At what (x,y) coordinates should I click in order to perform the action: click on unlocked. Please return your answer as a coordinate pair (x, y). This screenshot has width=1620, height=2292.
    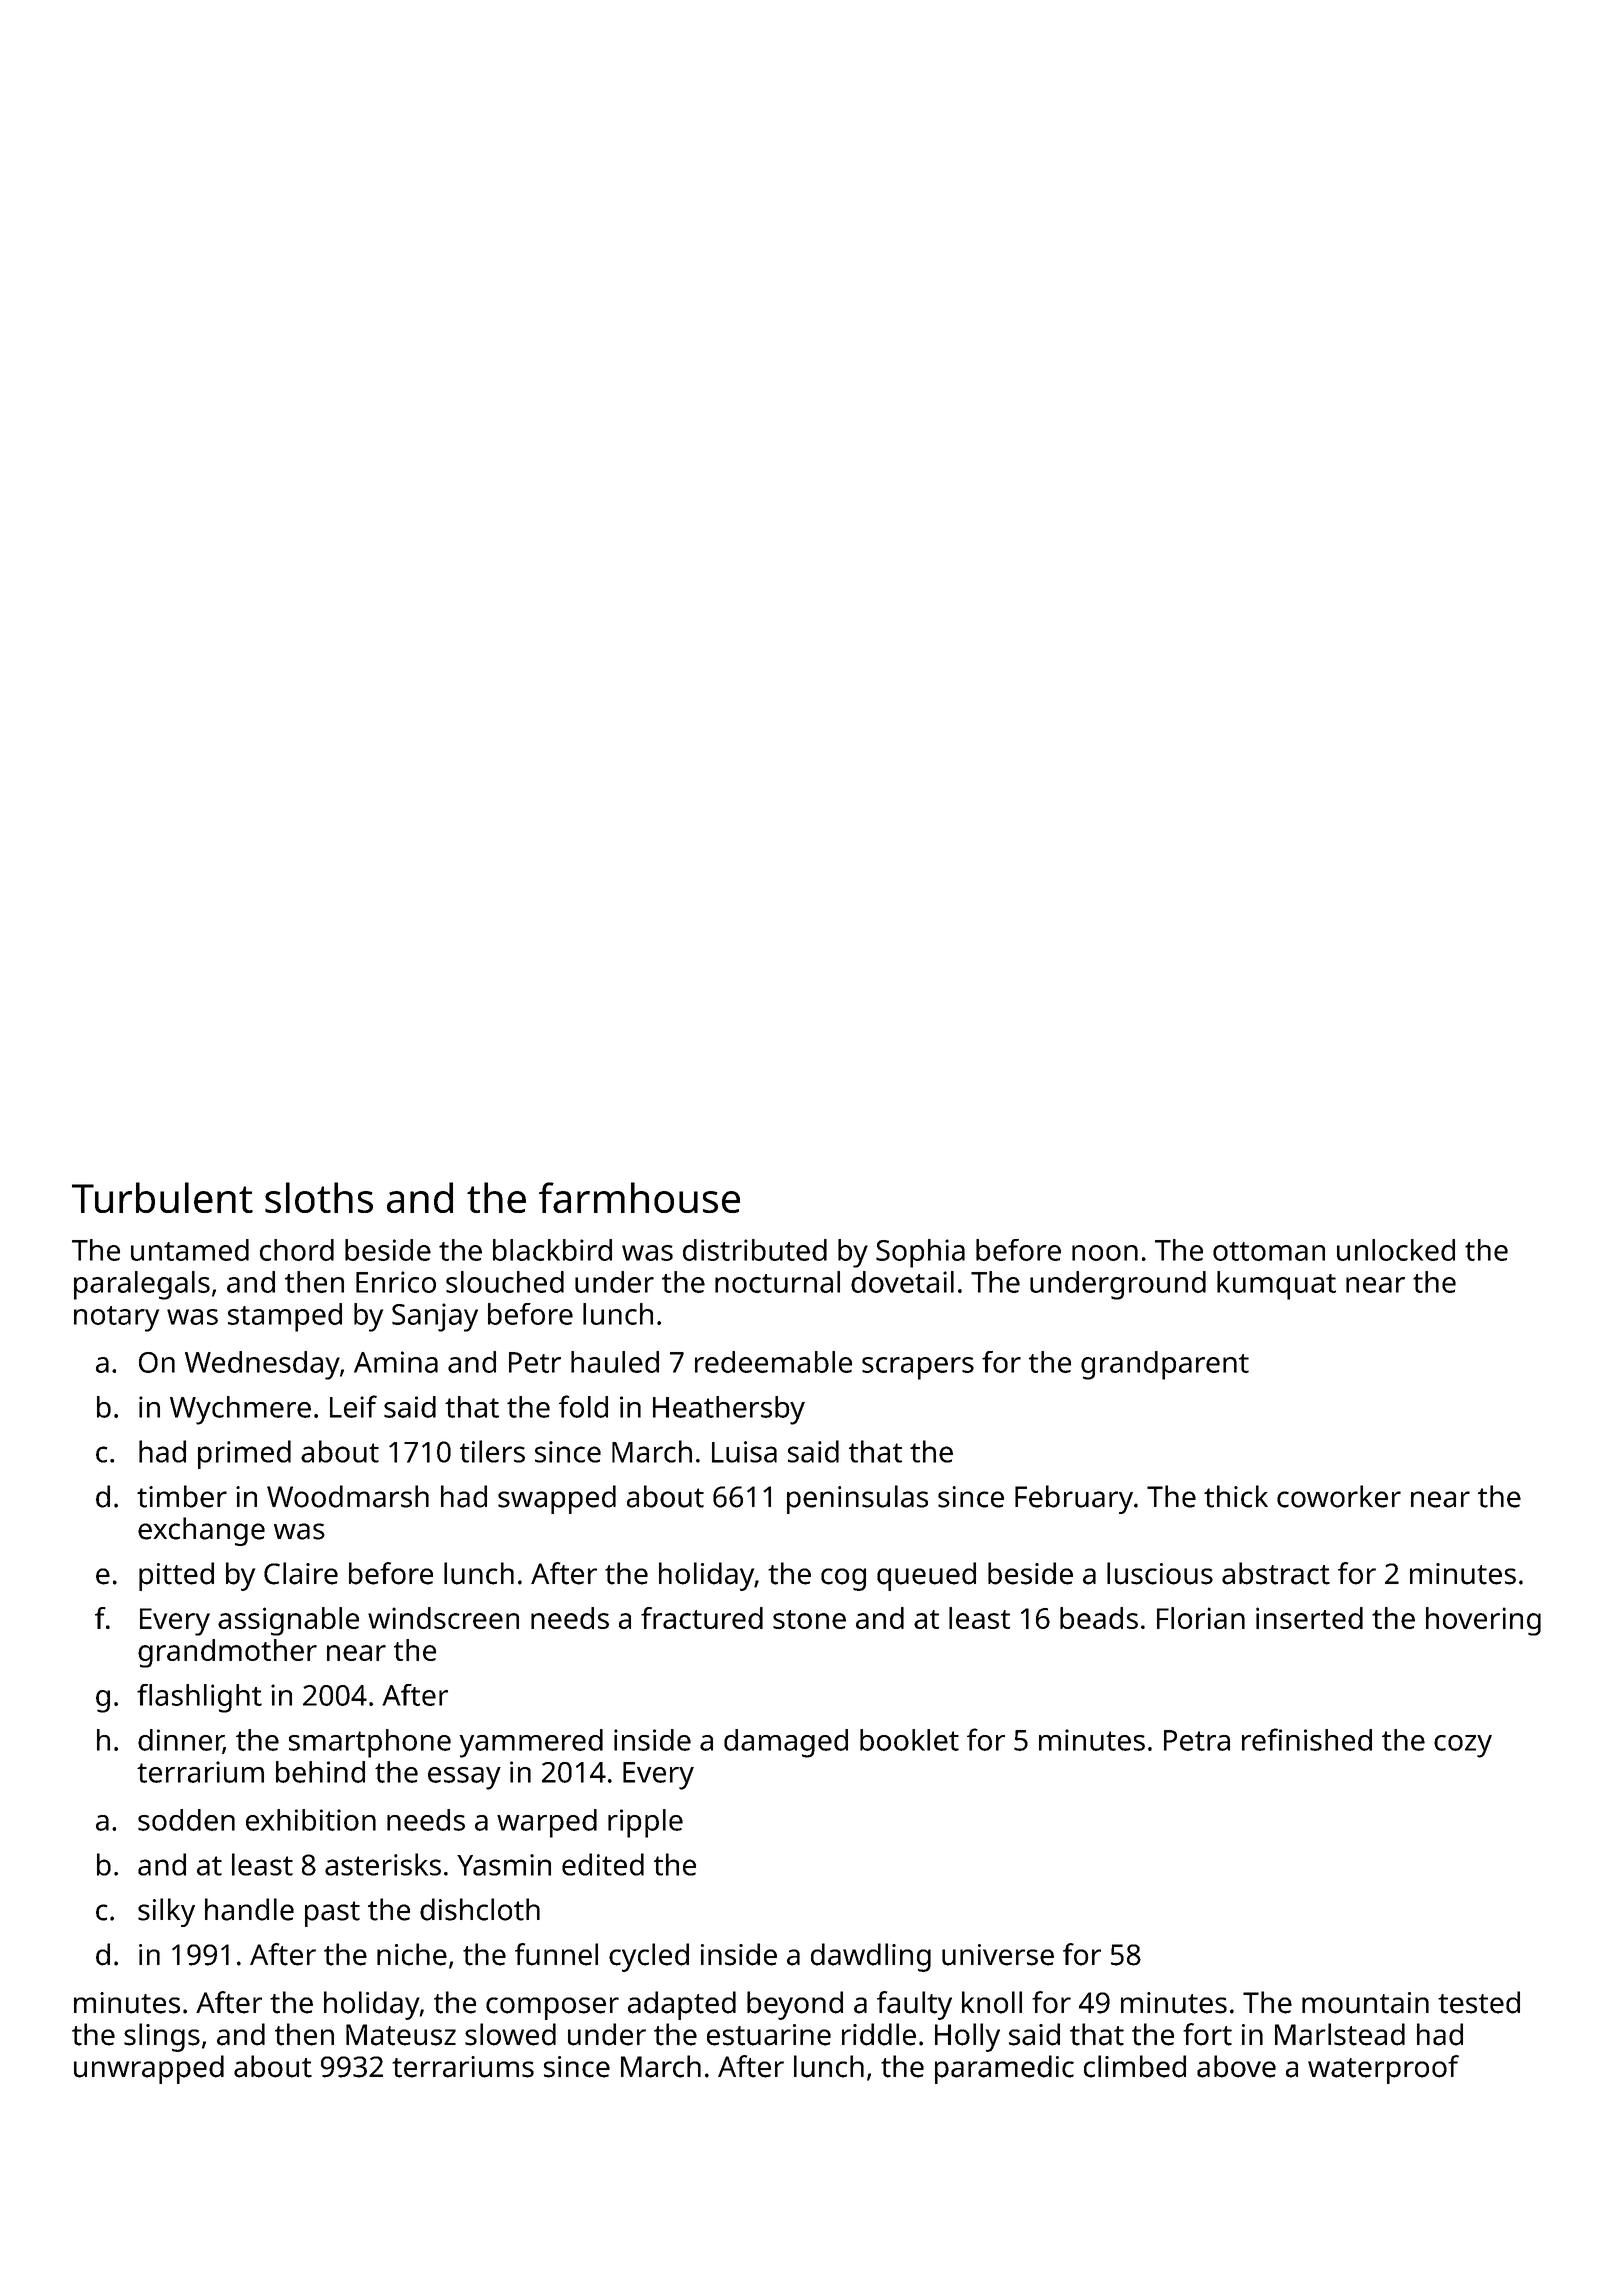
    Looking at the image, I should click on (1396, 1250).
